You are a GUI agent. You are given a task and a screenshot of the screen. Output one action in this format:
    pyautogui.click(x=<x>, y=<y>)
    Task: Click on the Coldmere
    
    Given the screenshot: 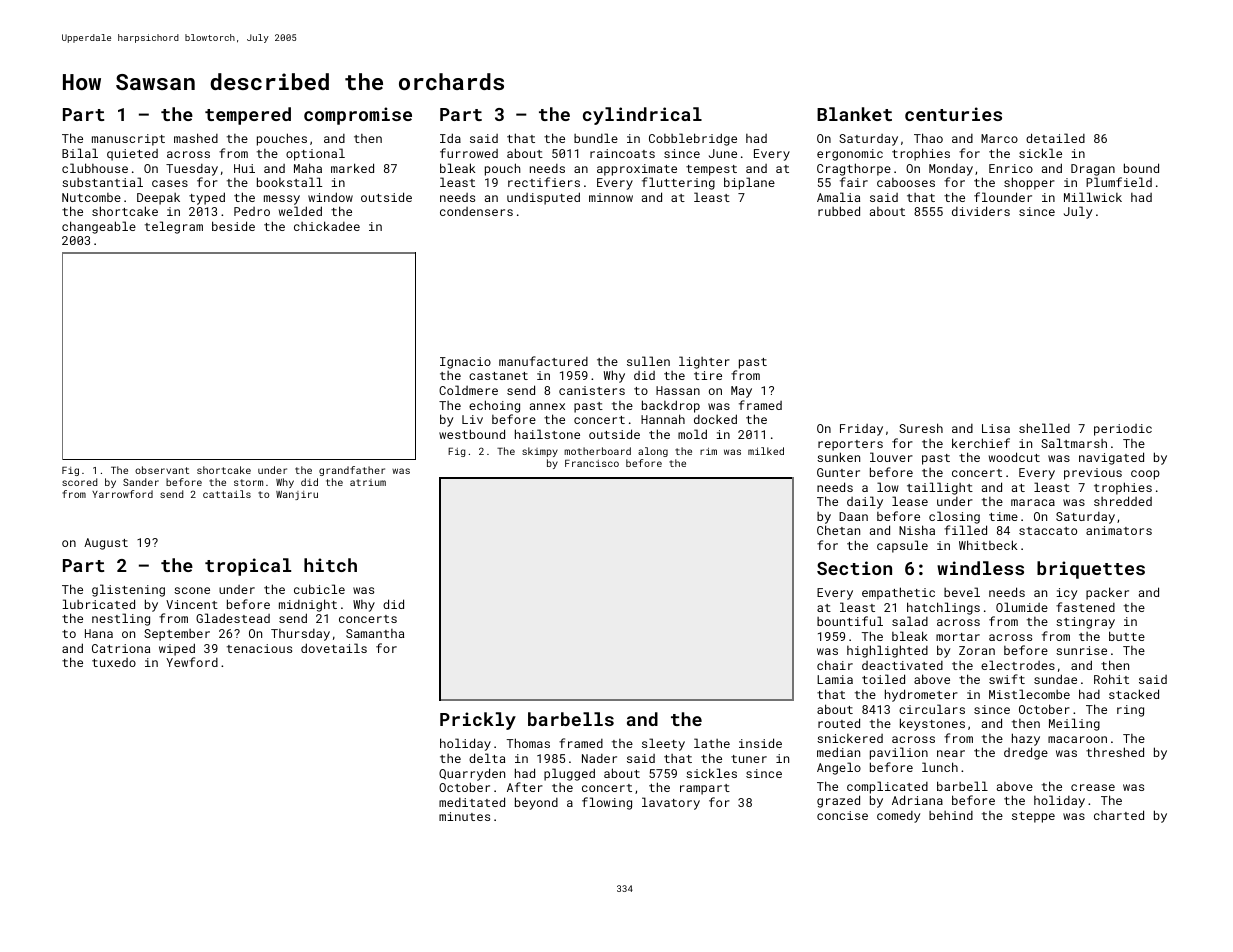 What is the action you would take?
    pyautogui.click(x=468, y=390)
